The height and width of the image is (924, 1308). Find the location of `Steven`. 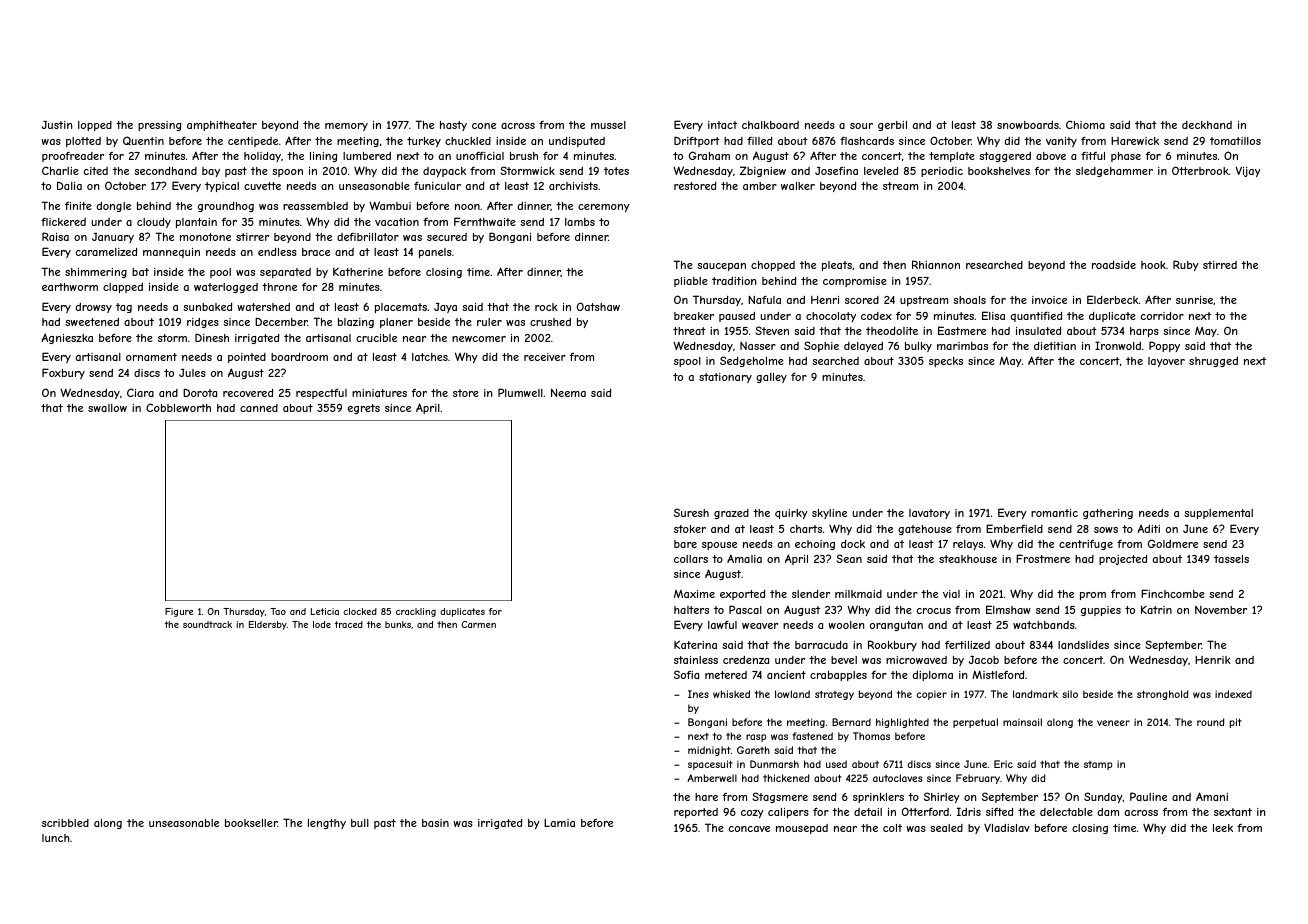

Steven is located at coordinates (772, 330).
